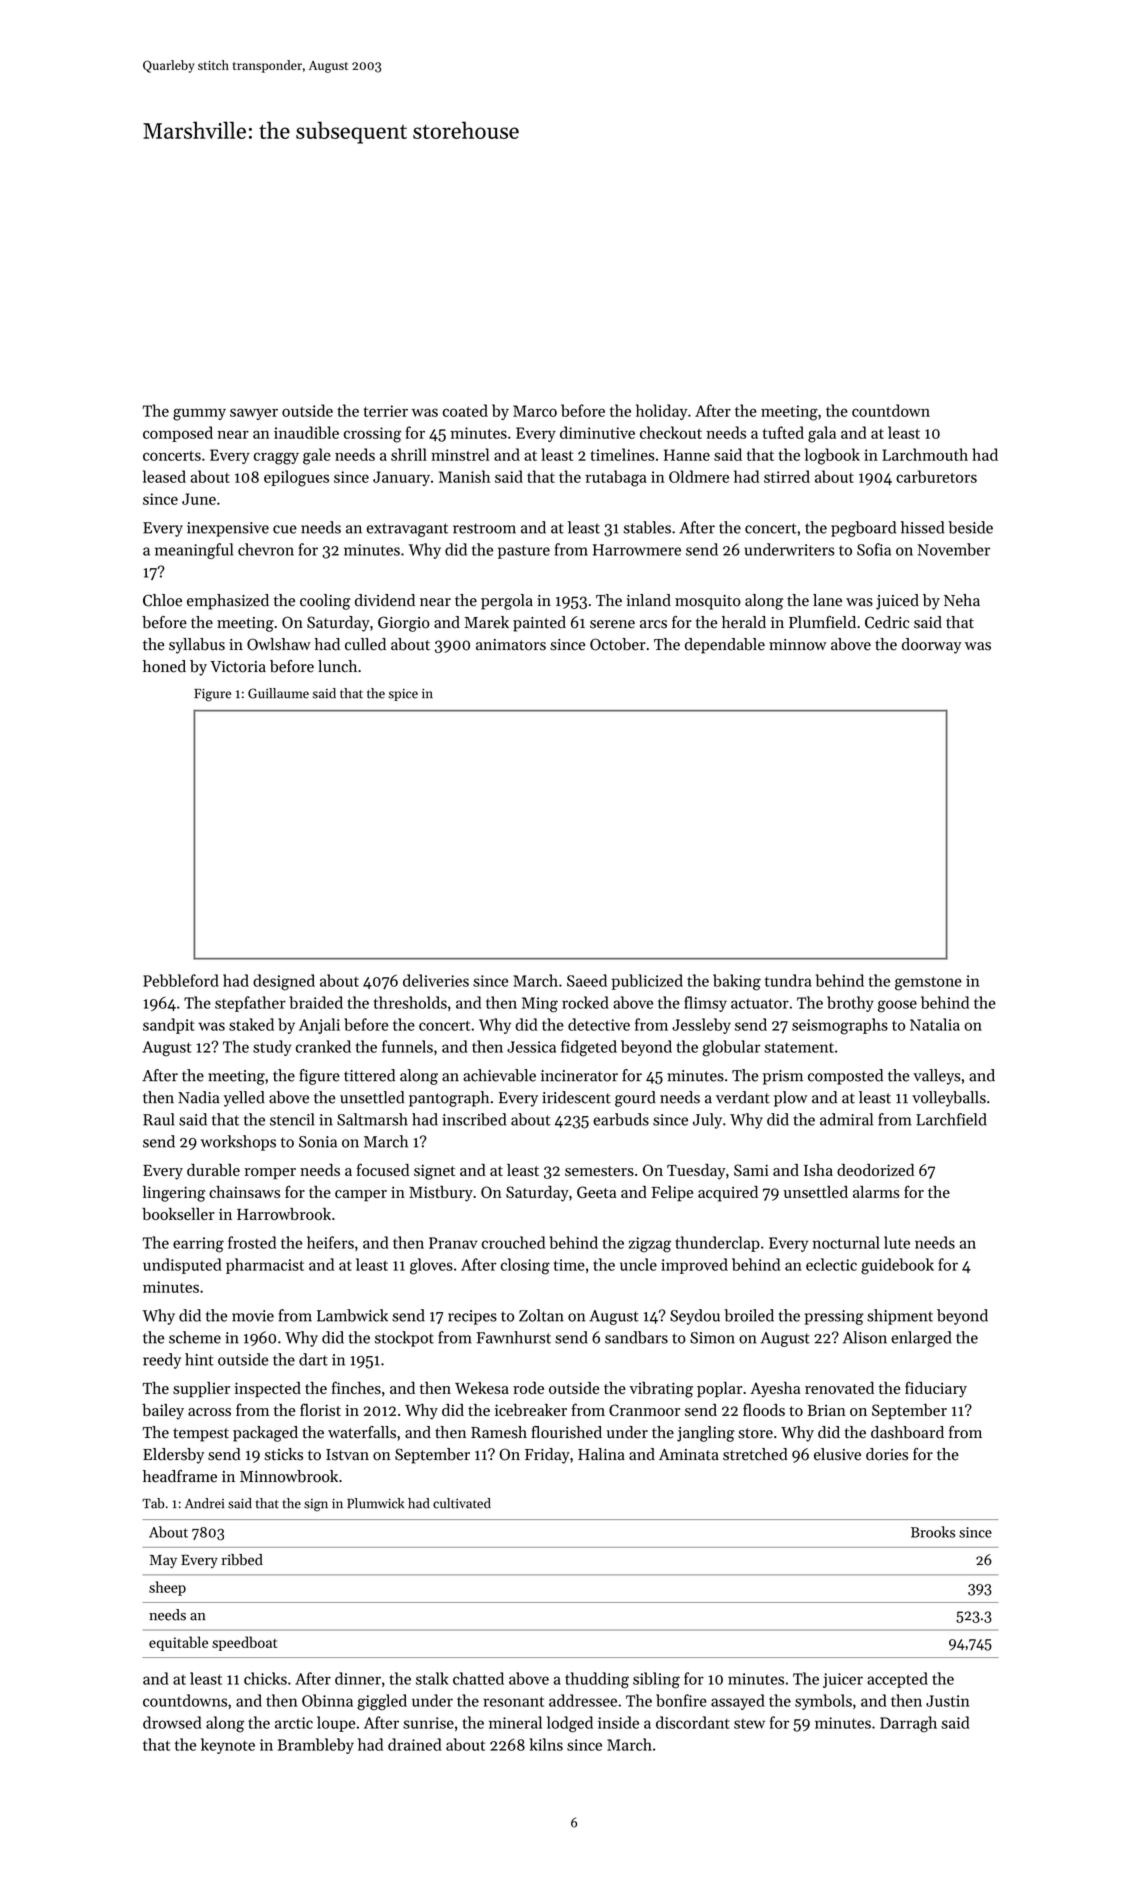 This screenshot has height=1879, width=1141. I want to click on ribbed, so click(242, 1560).
